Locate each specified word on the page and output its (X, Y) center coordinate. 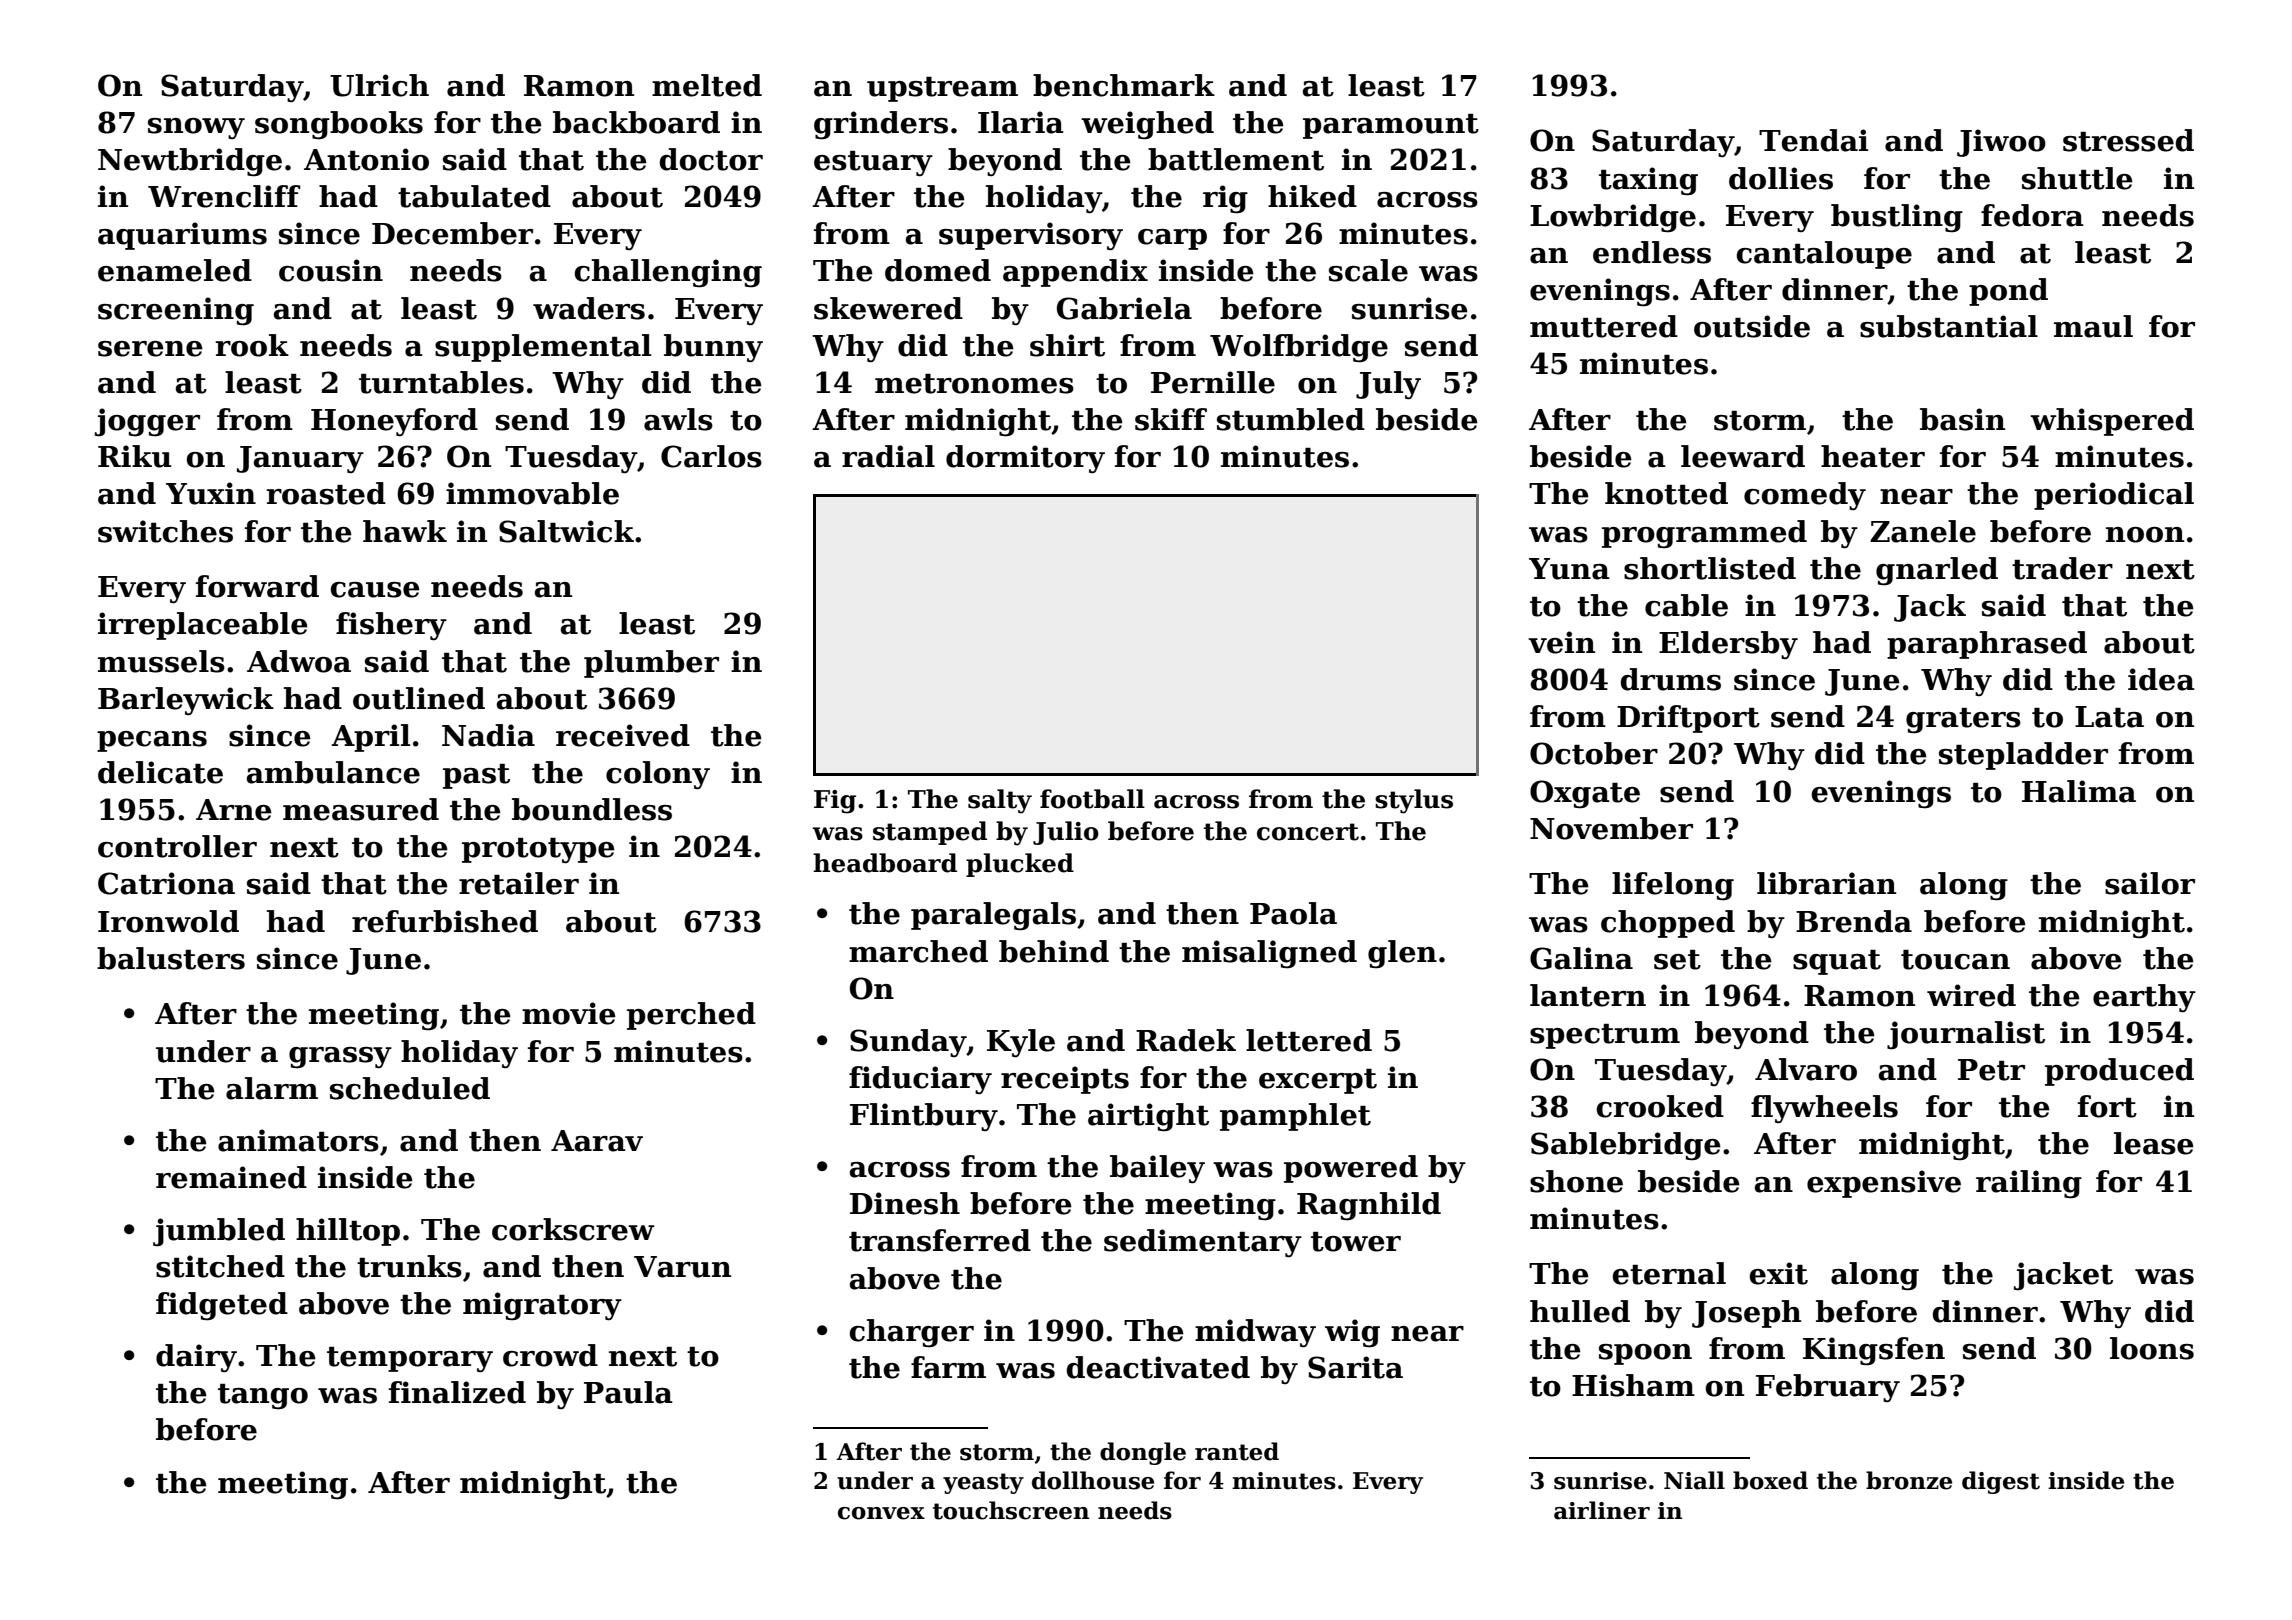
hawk (405, 531)
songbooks (339, 125)
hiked (1312, 196)
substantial (1949, 326)
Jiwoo (2001, 143)
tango (263, 1397)
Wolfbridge (1299, 348)
